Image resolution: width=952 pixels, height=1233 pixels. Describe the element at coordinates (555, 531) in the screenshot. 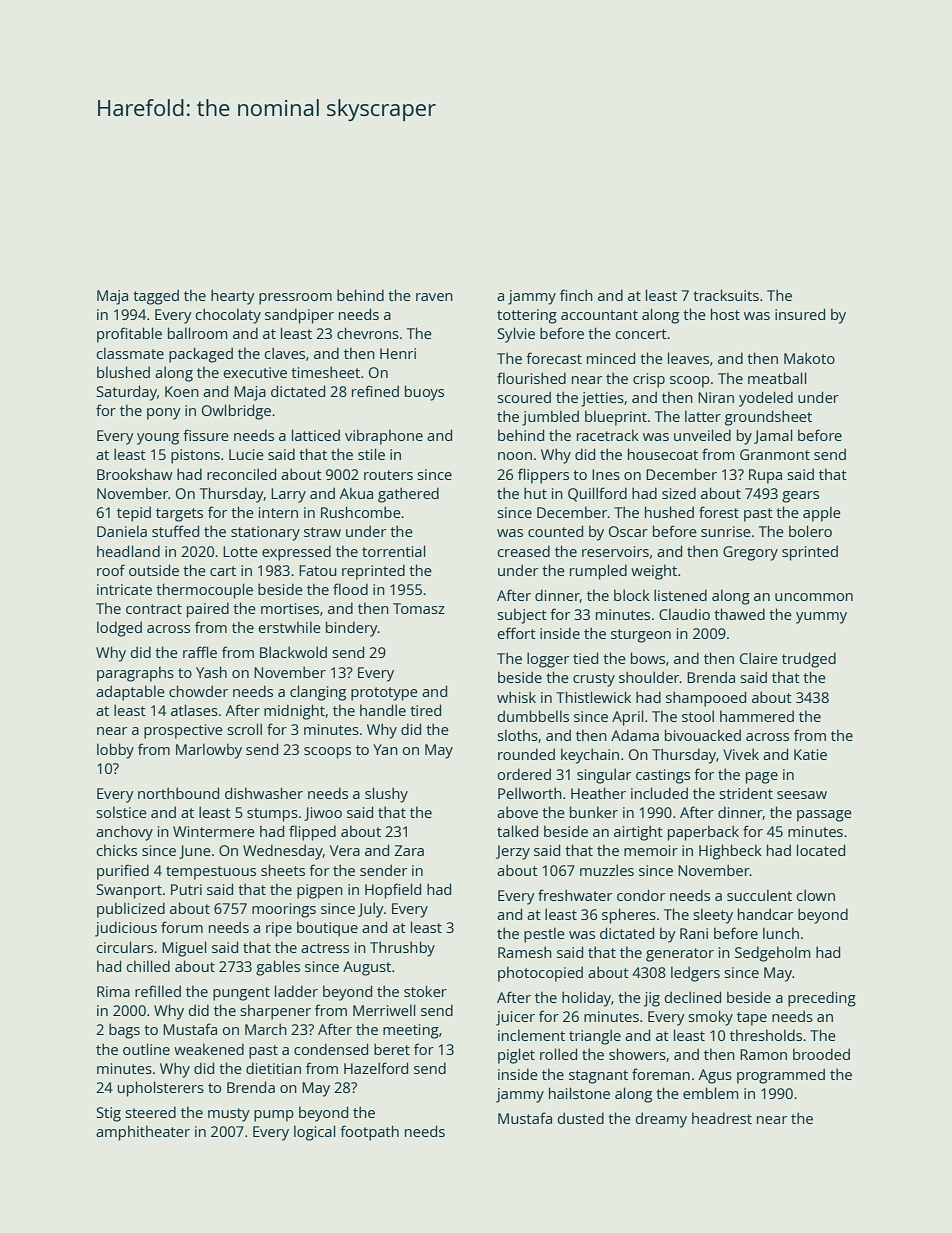

I see `counted` at that location.
